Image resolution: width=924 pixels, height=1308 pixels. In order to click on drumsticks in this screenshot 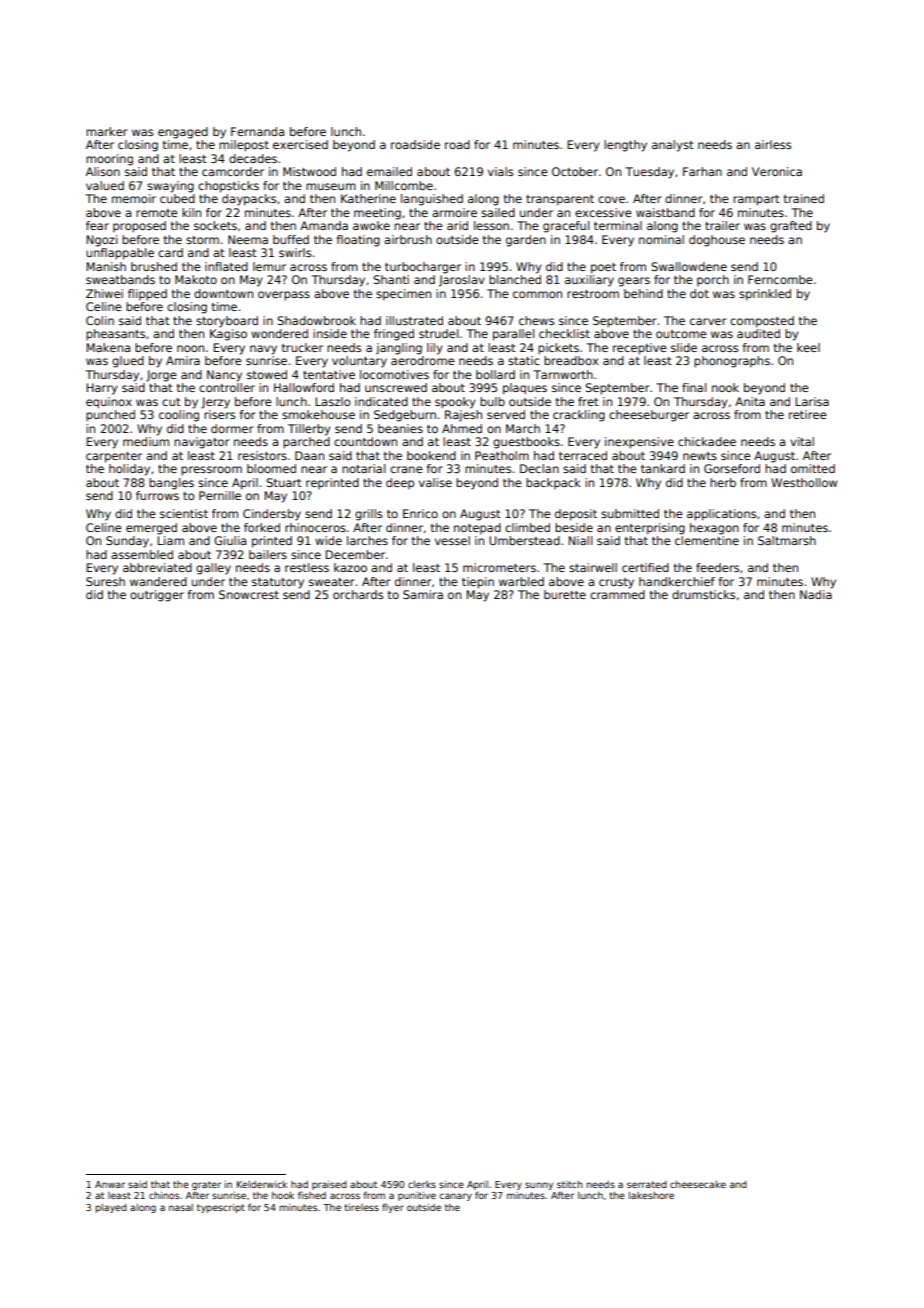, I will do `click(703, 594)`.
